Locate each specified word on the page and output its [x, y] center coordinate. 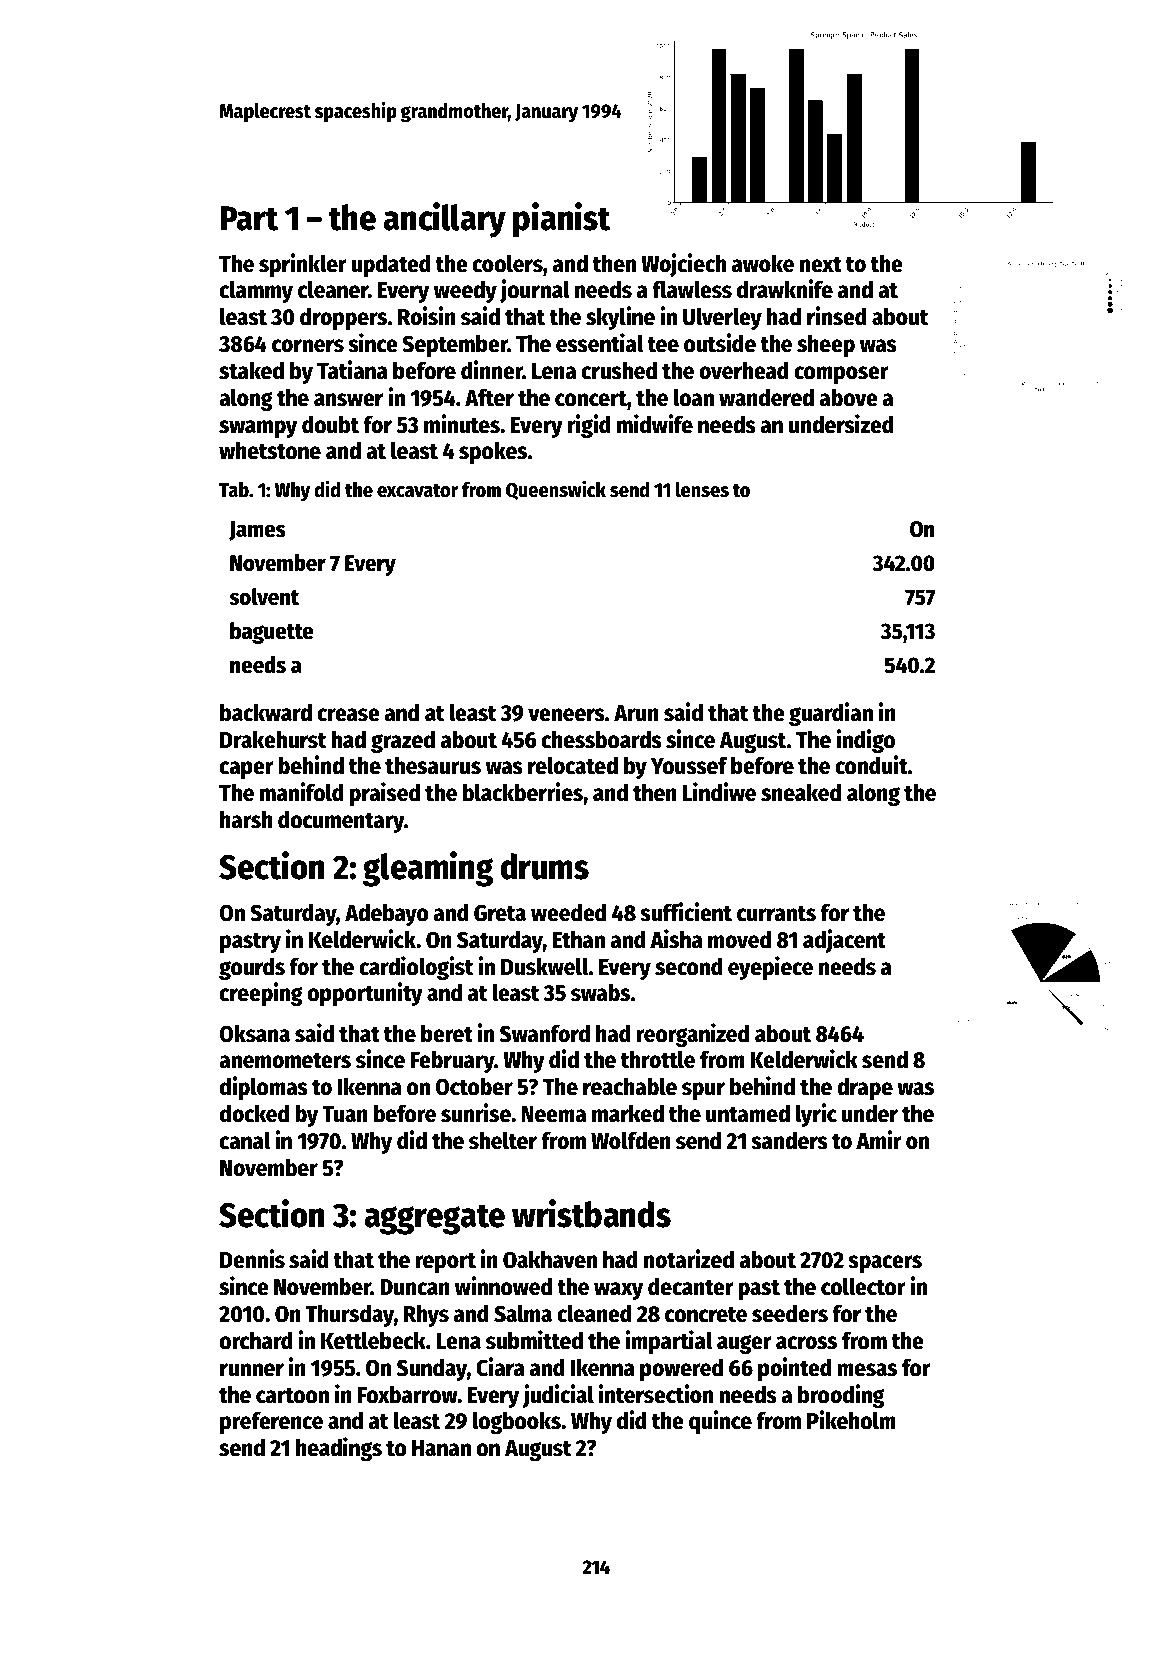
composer [841, 375]
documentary [341, 821]
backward [266, 712]
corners [308, 346]
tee [663, 345]
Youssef [689, 765]
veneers [566, 715]
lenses [702, 490]
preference [271, 1422]
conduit [871, 765]
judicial [558, 1396]
